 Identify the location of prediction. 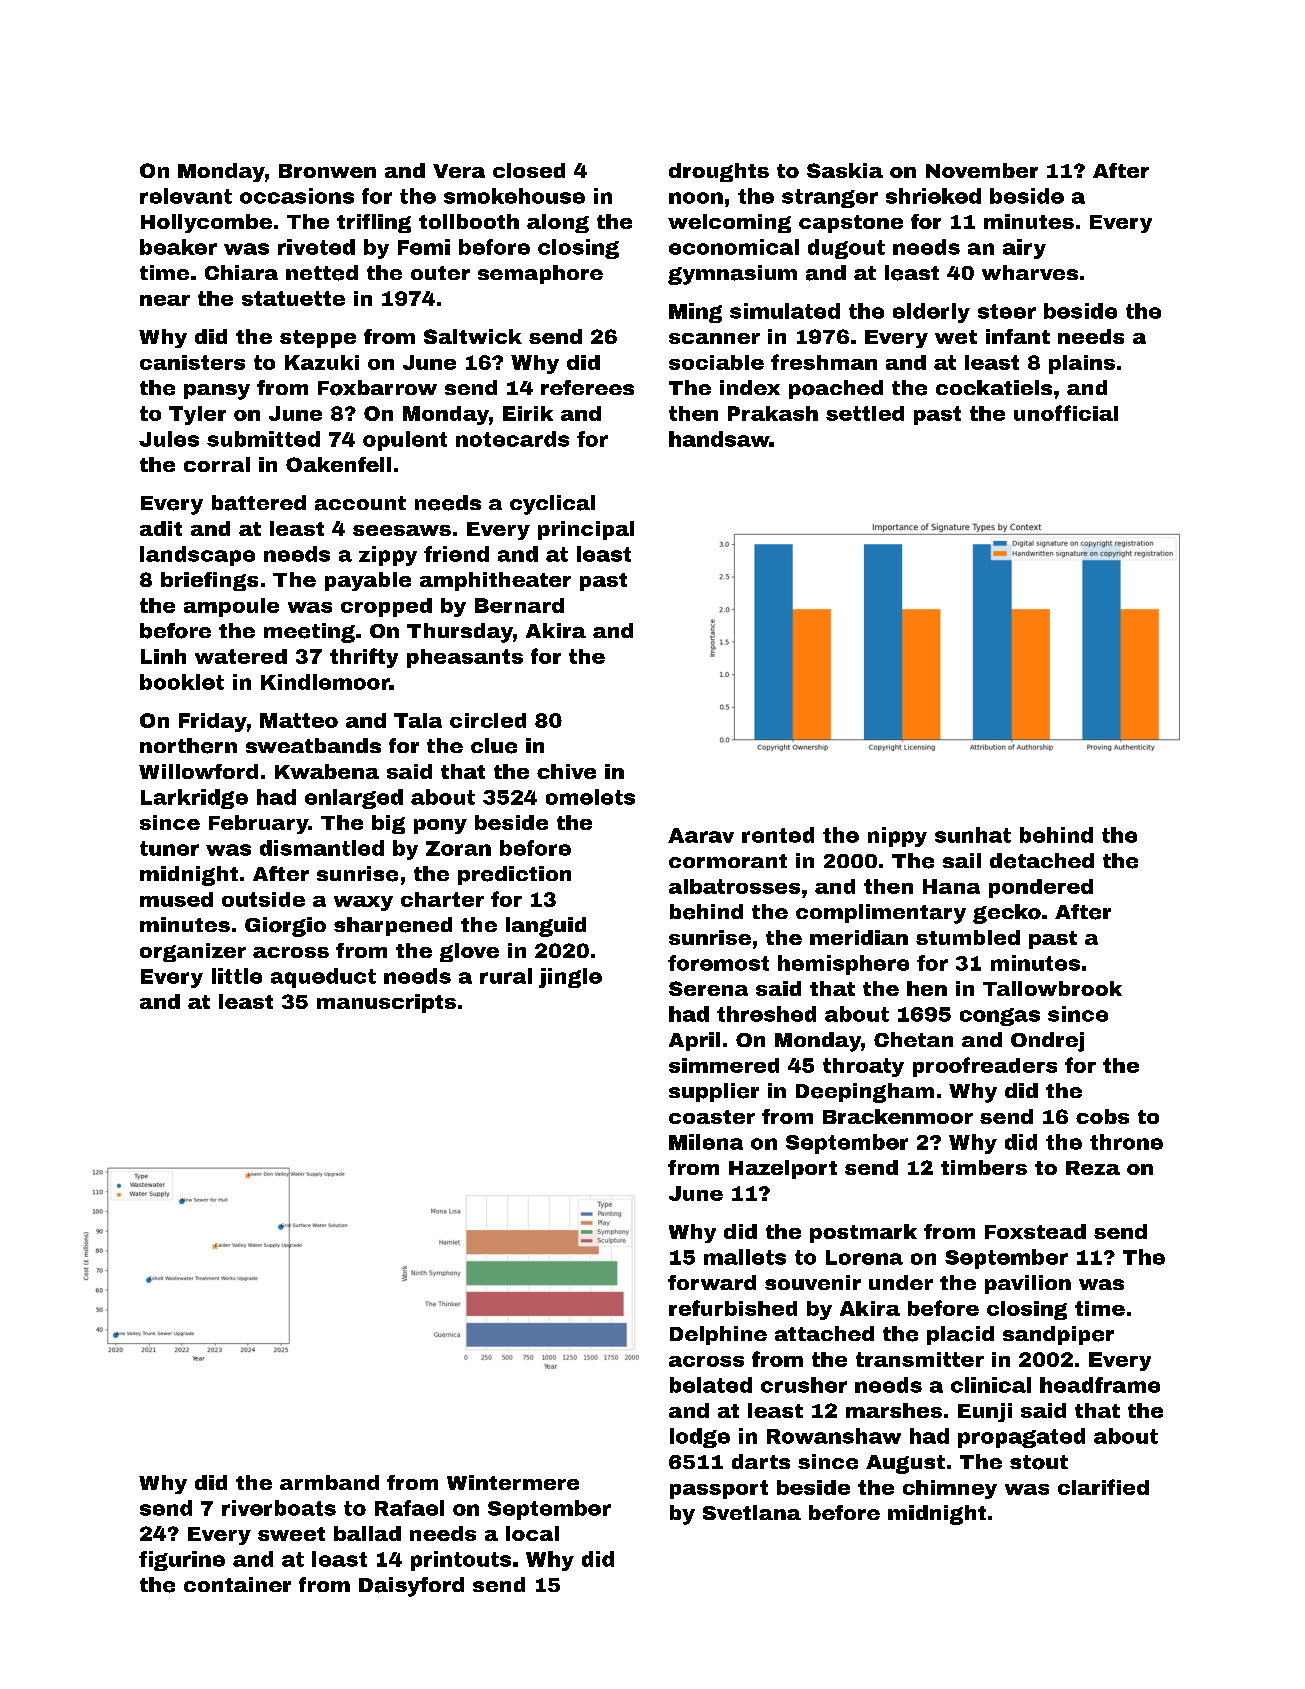
(514, 875).
